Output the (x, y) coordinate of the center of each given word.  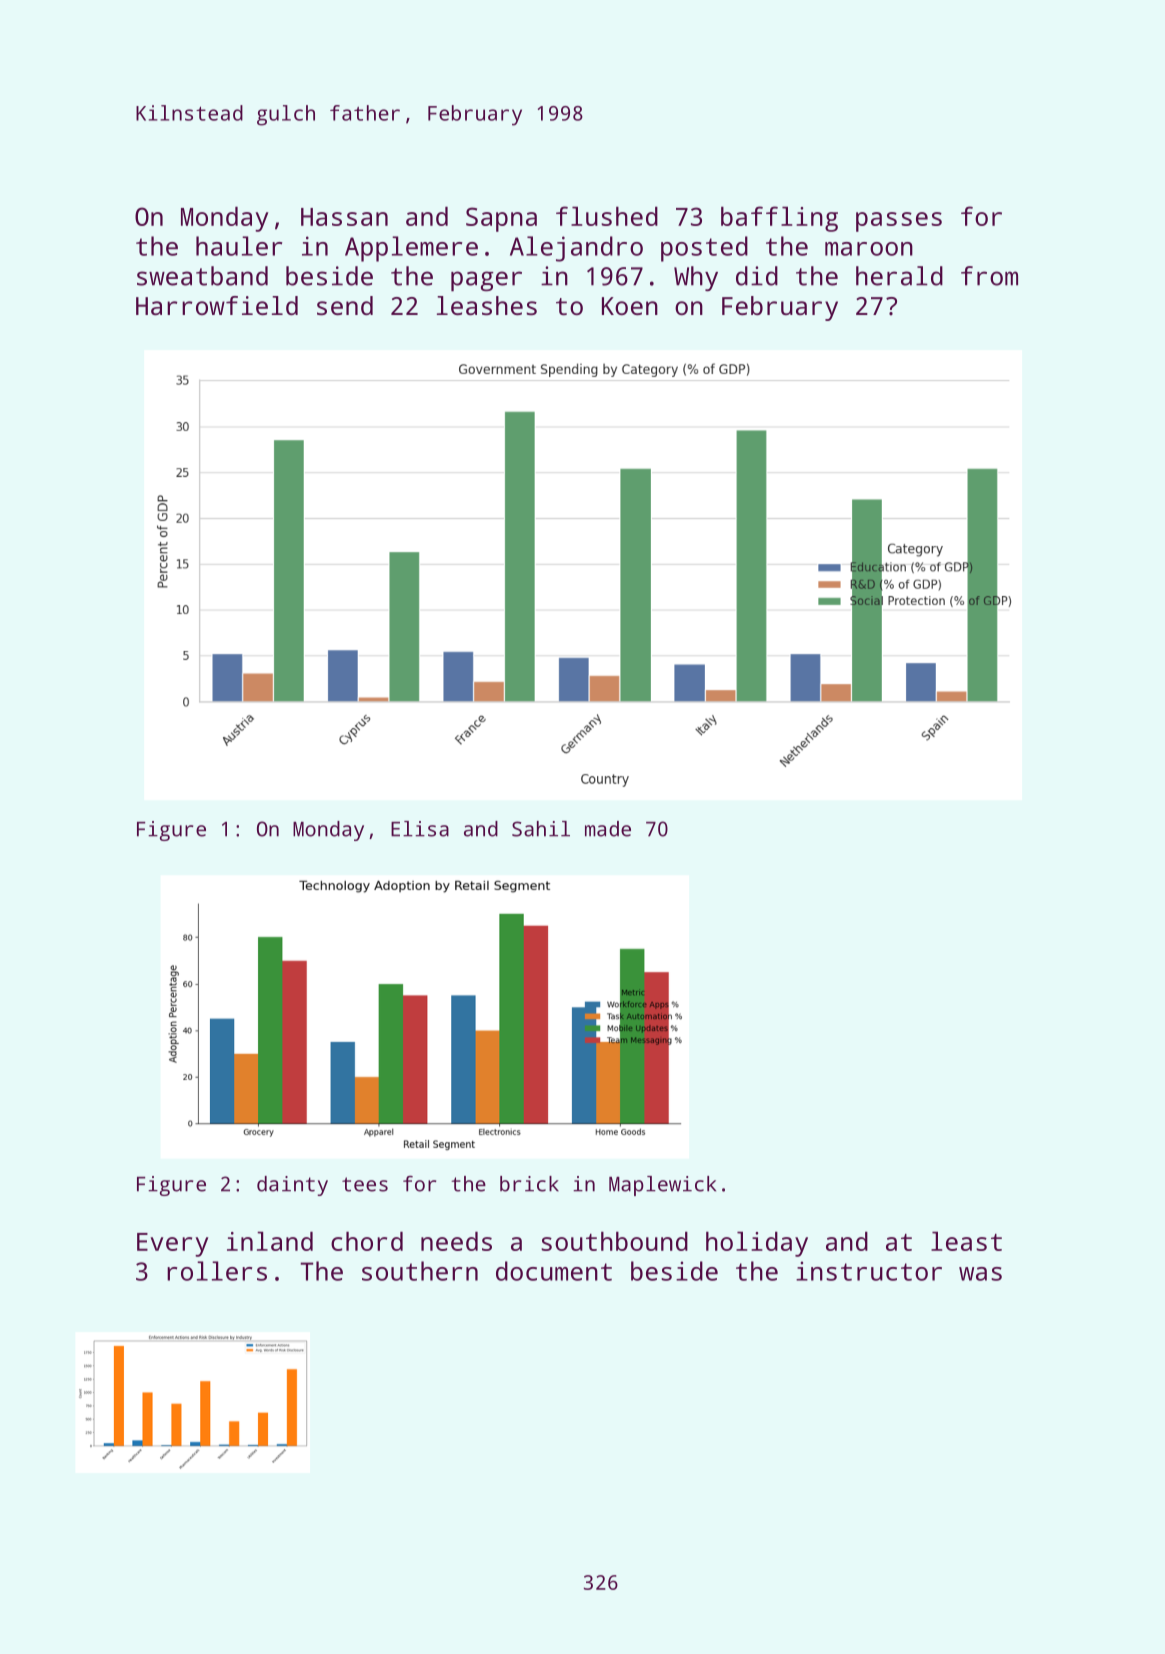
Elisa (420, 829)
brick (529, 1184)
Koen (630, 306)
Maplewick (662, 1186)
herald (899, 276)
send (345, 305)
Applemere (411, 249)
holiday (757, 1244)
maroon (869, 249)
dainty (292, 1186)
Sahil (541, 829)
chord (367, 1241)
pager (486, 281)
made (608, 829)
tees (365, 1184)
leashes (487, 305)
